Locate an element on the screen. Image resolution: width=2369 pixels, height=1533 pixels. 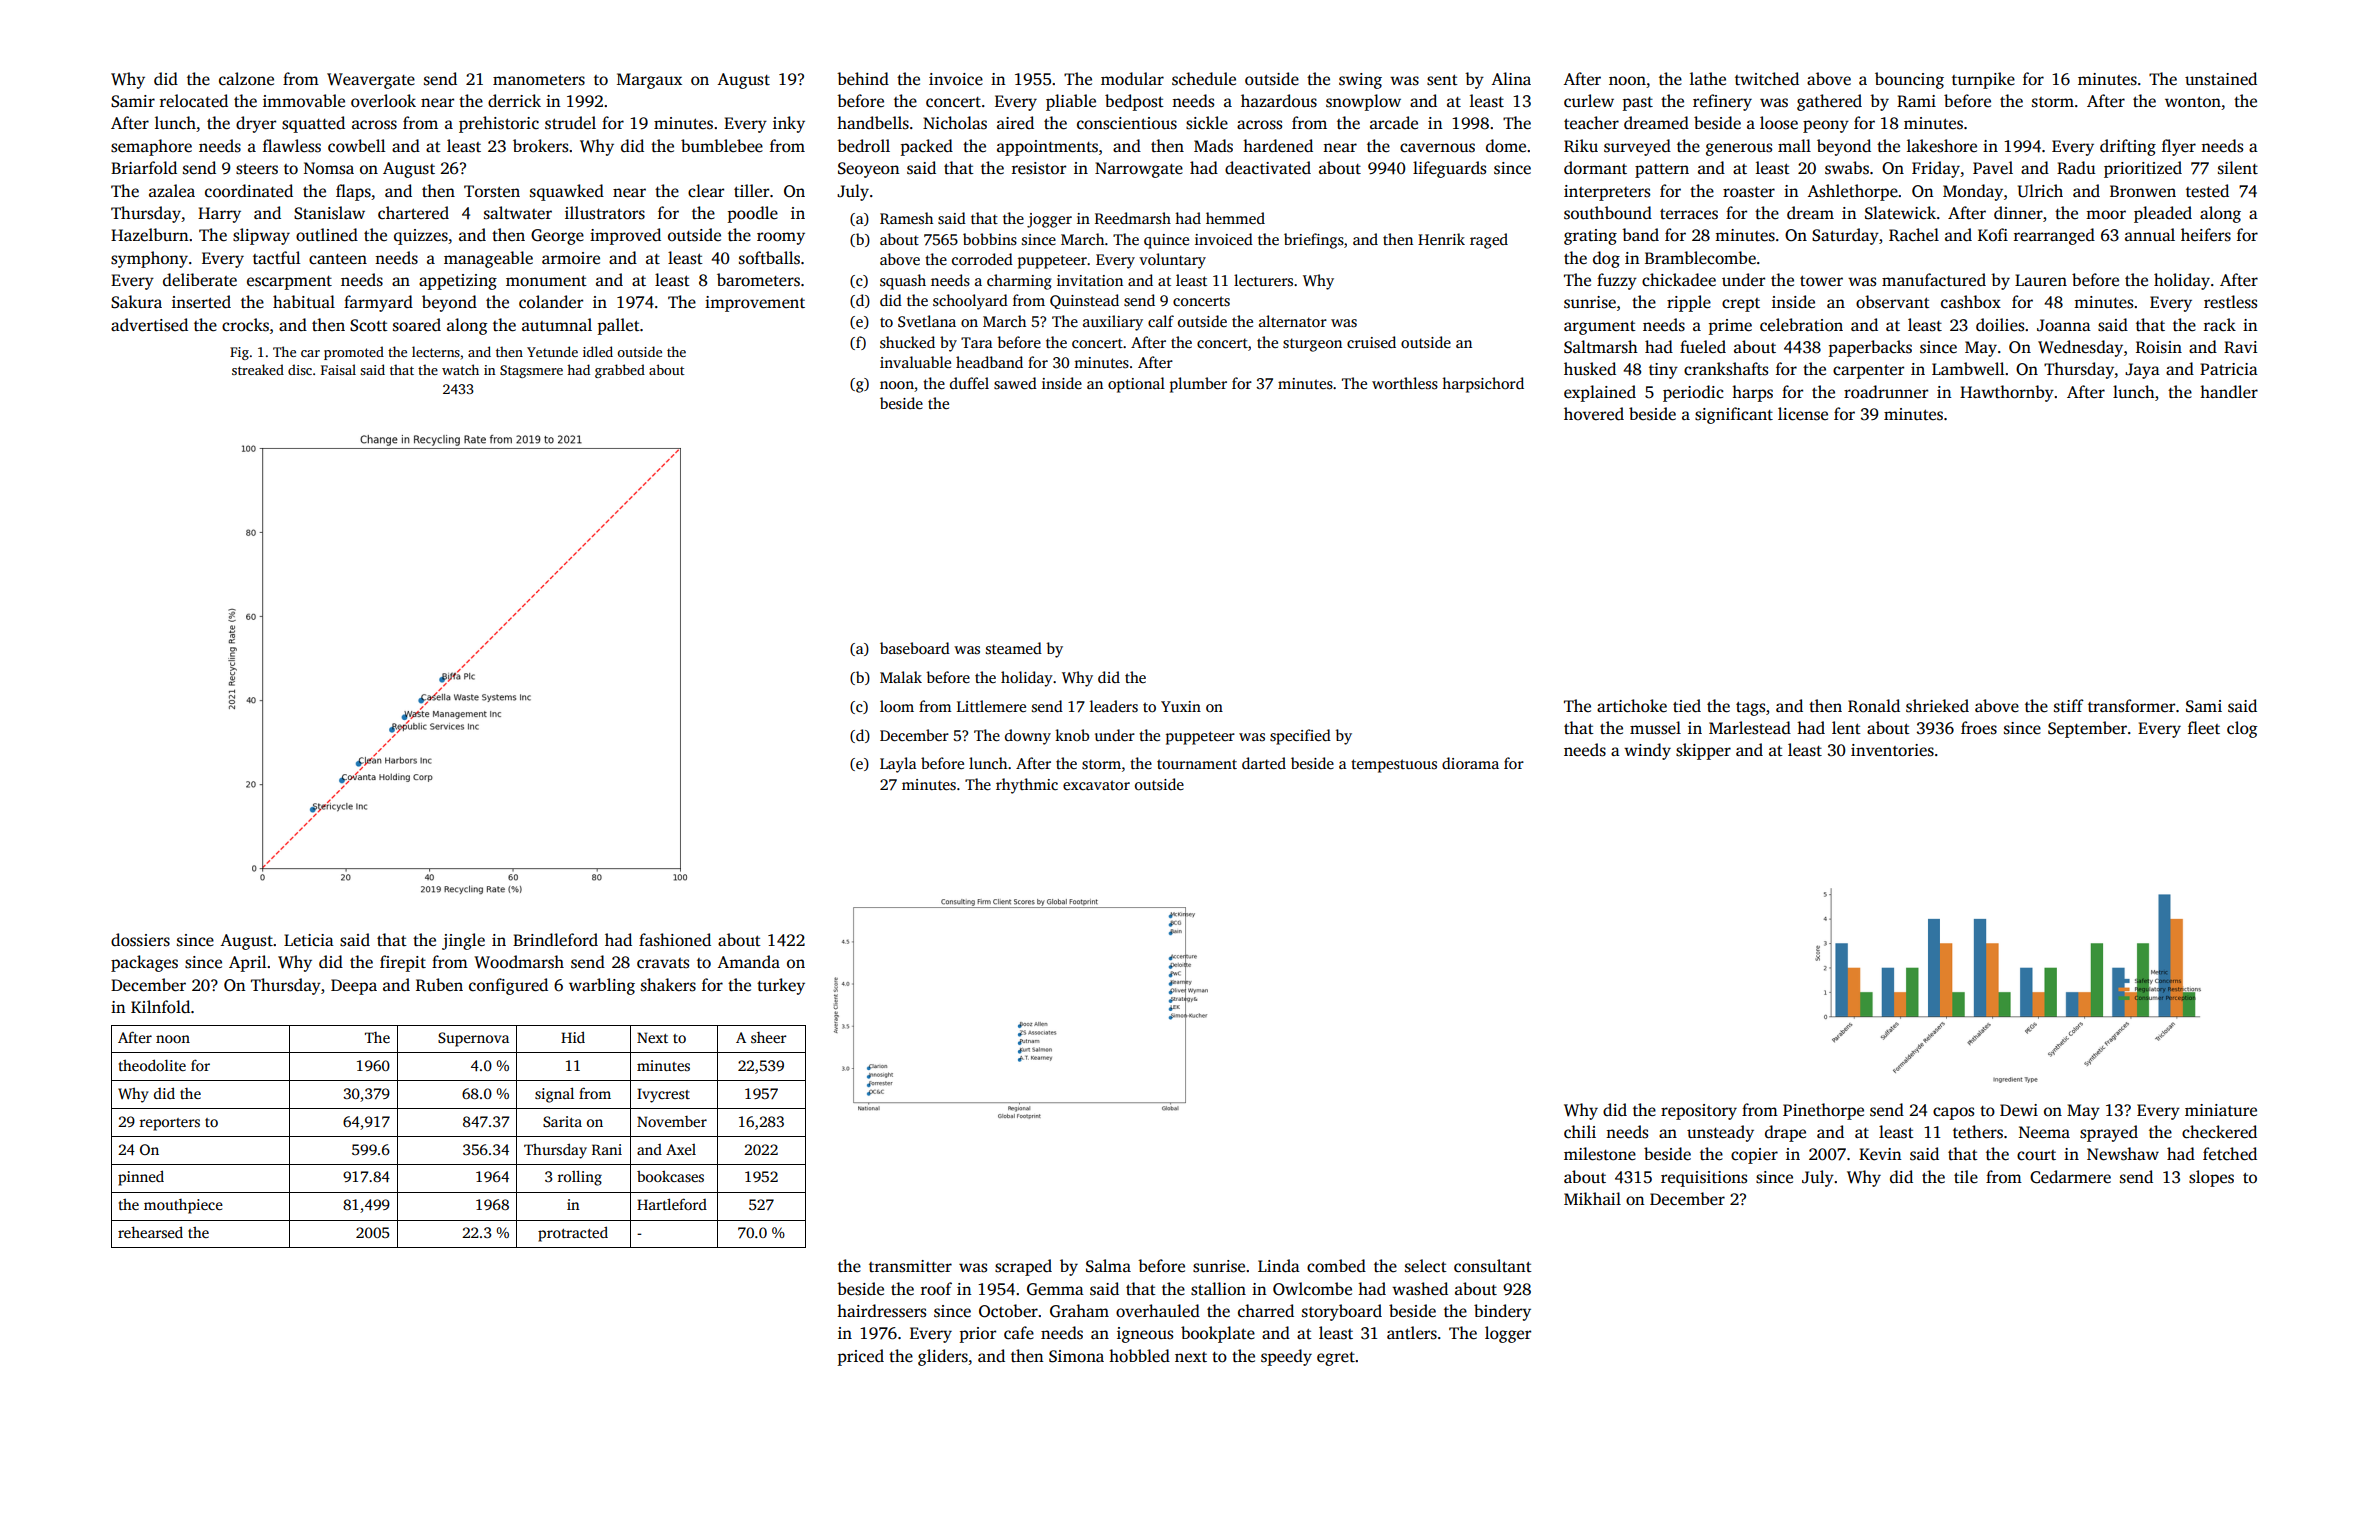
armoire is located at coordinates (571, 258).
